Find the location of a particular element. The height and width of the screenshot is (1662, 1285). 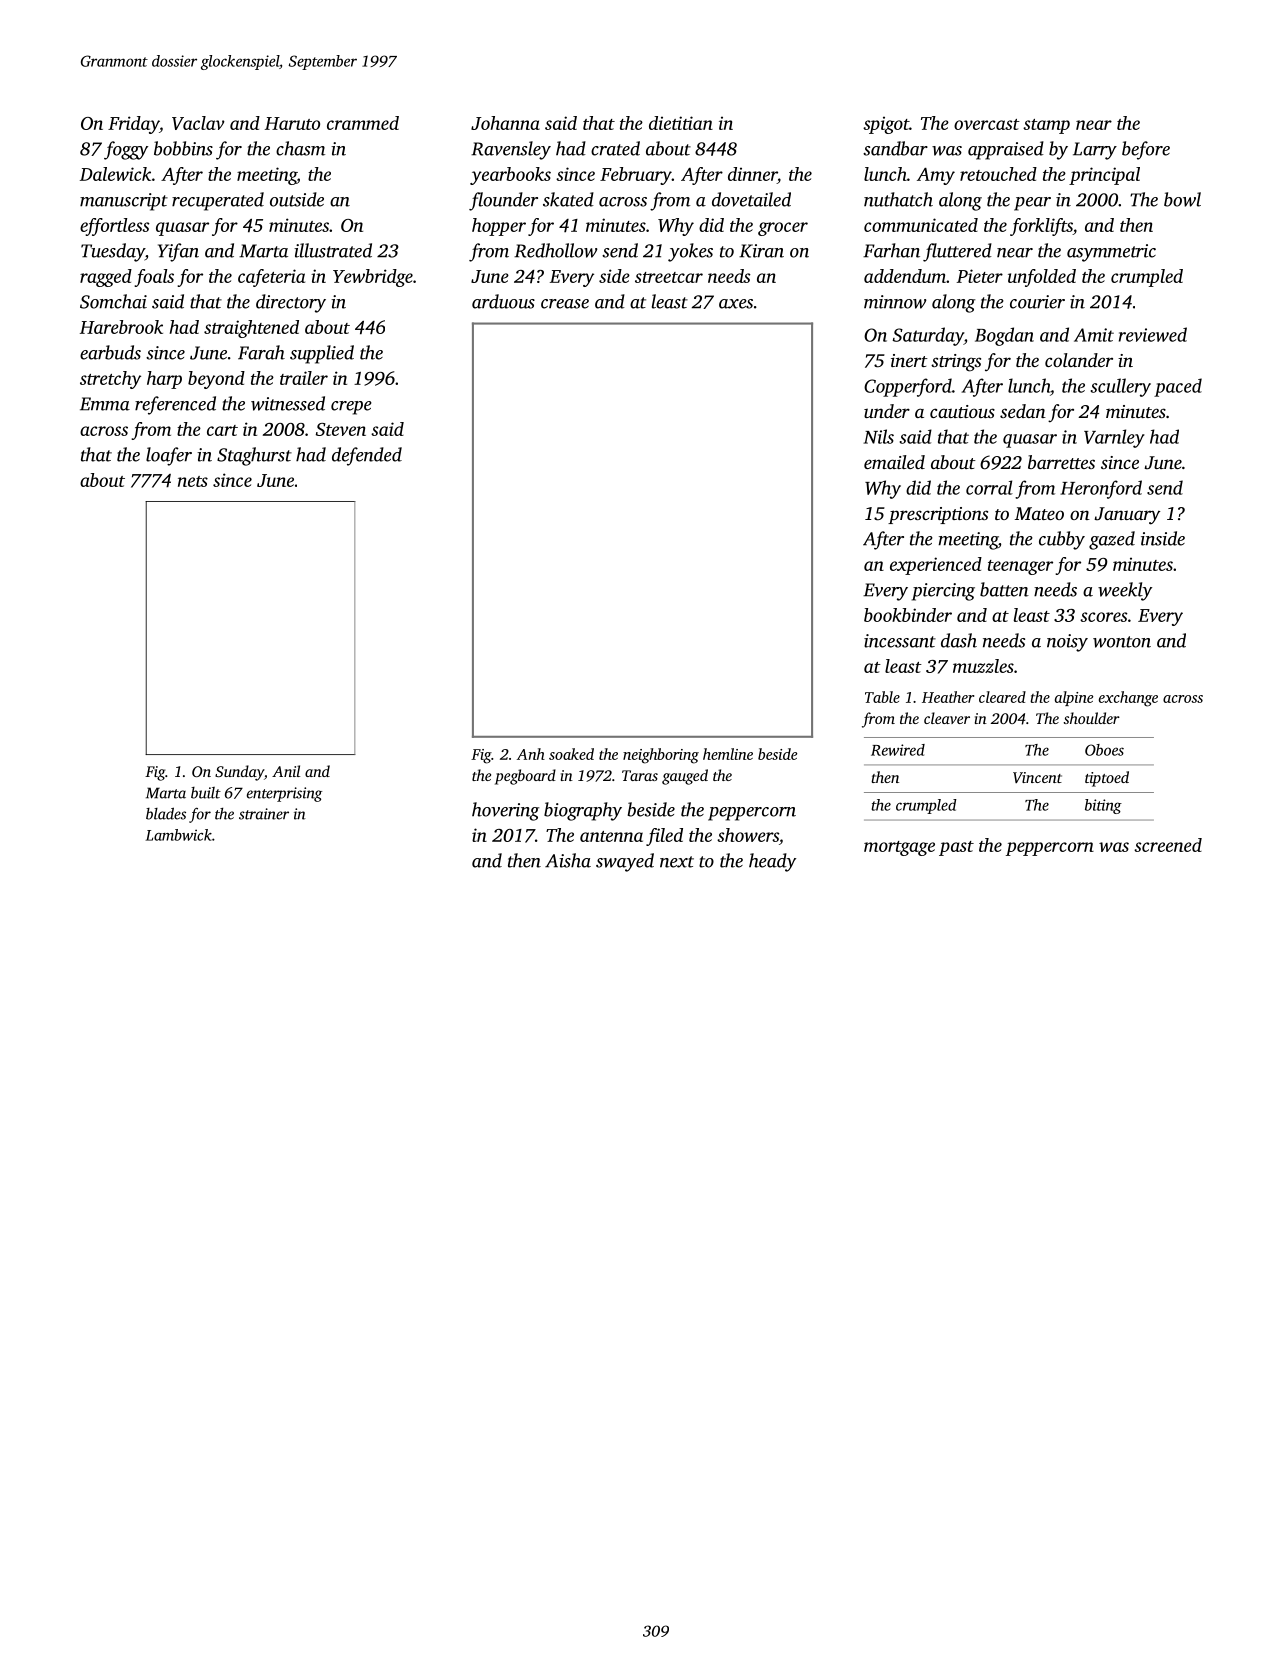

Friday is located at coordinates (133, 125).
